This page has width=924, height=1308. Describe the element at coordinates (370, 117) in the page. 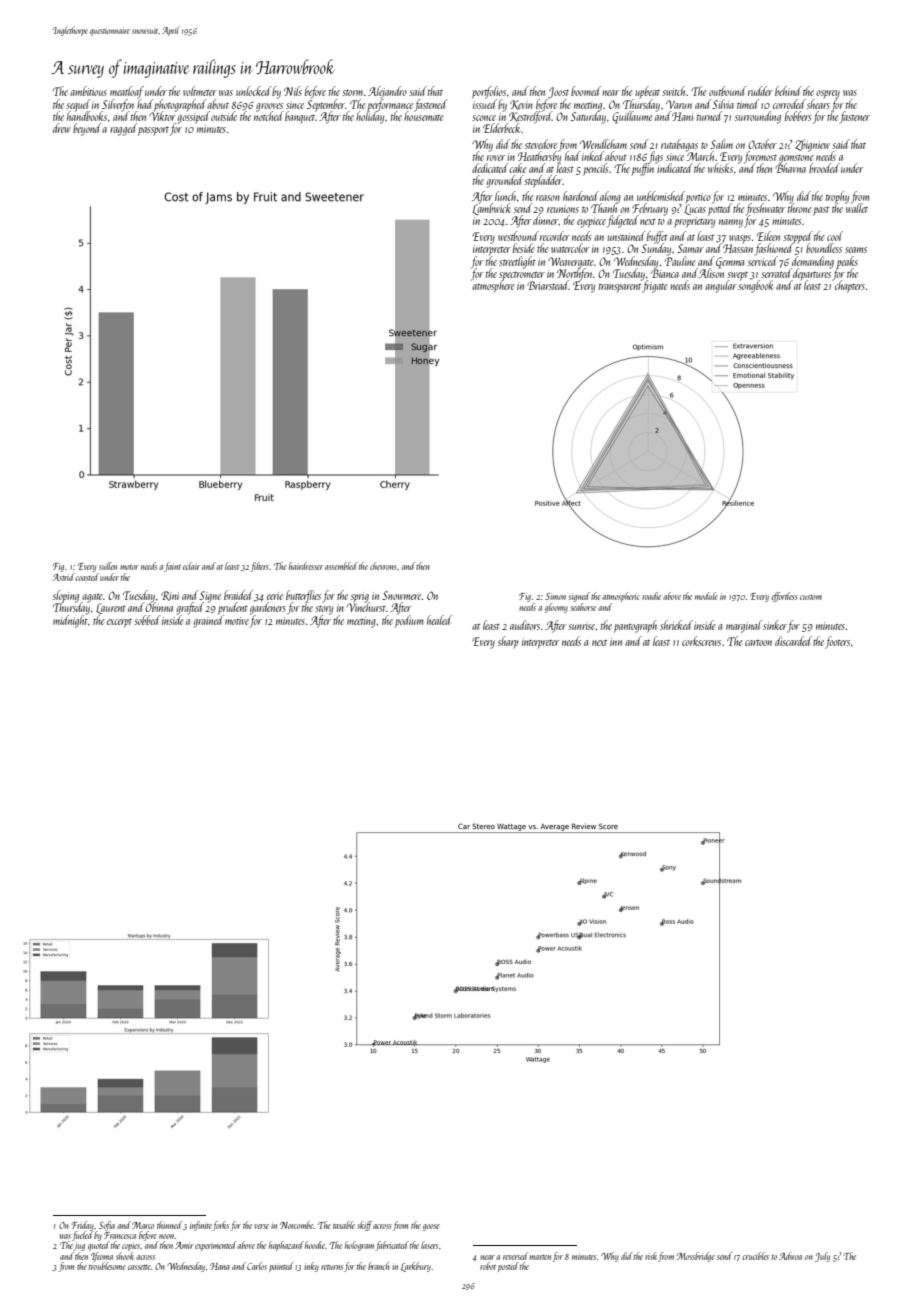

I see `holiday` at that location.
